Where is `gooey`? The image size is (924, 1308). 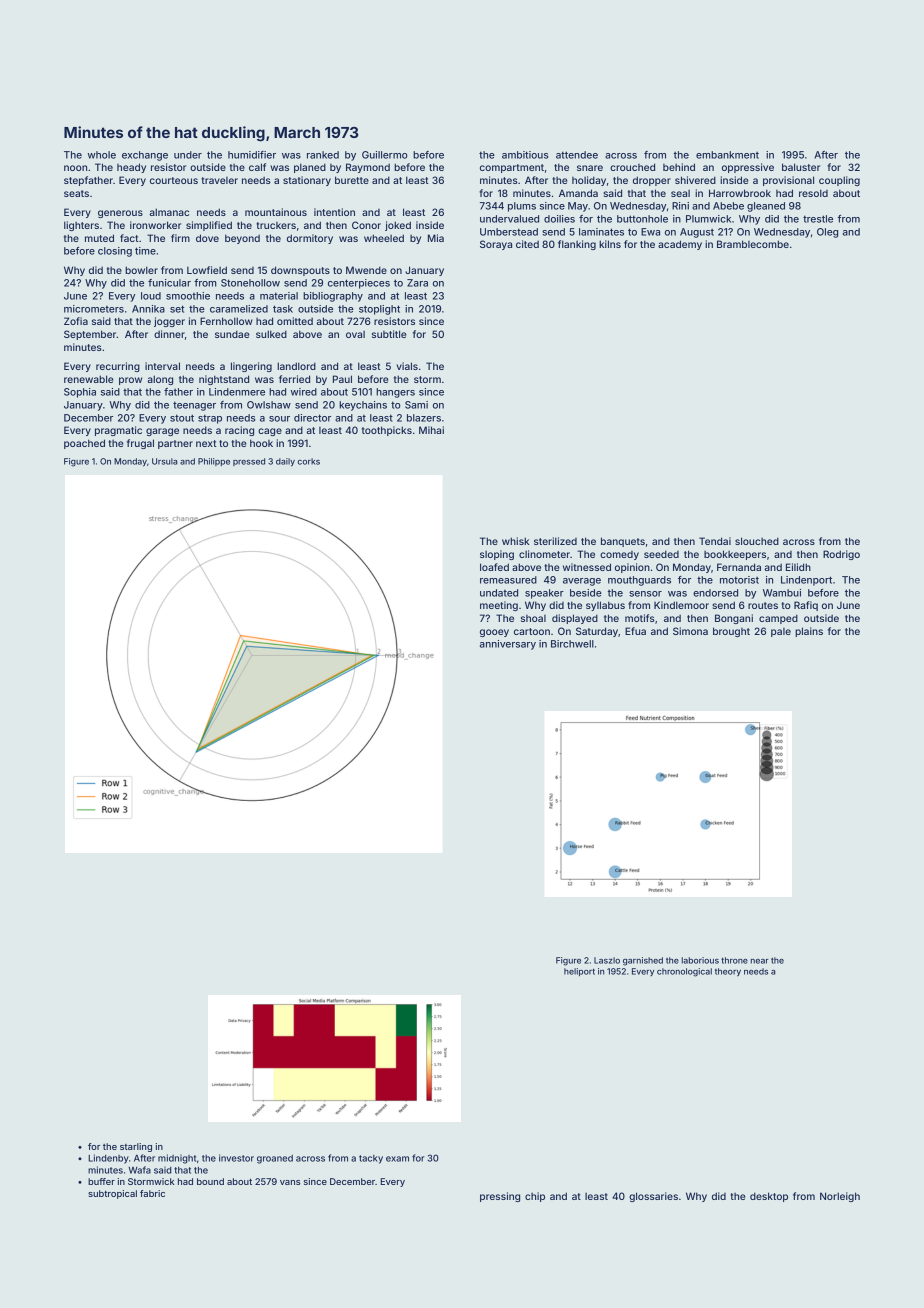
gooey is located at coordinates (494, 633).
